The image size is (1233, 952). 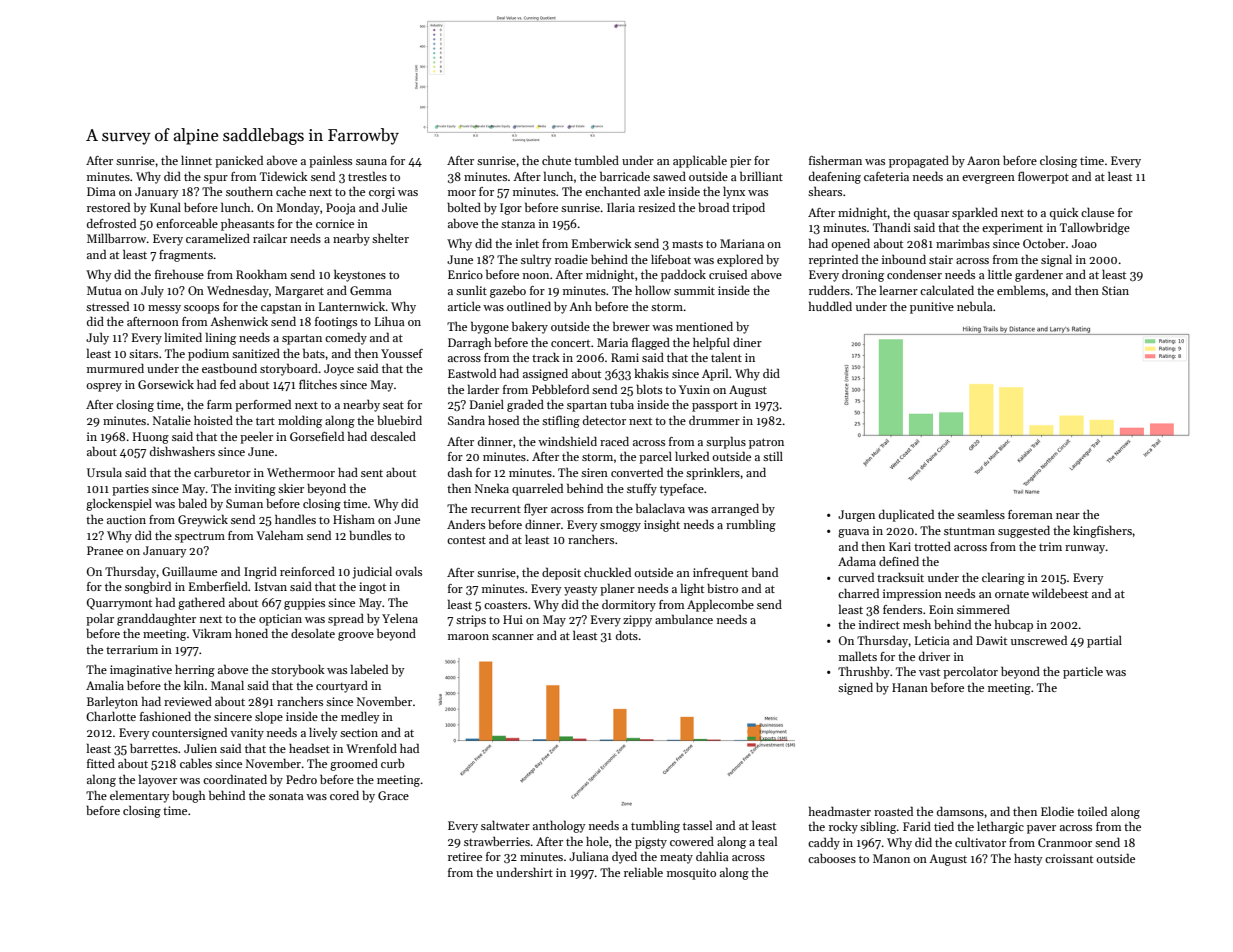 I want to click on kingfishers, so click(x=1102, y=532).
